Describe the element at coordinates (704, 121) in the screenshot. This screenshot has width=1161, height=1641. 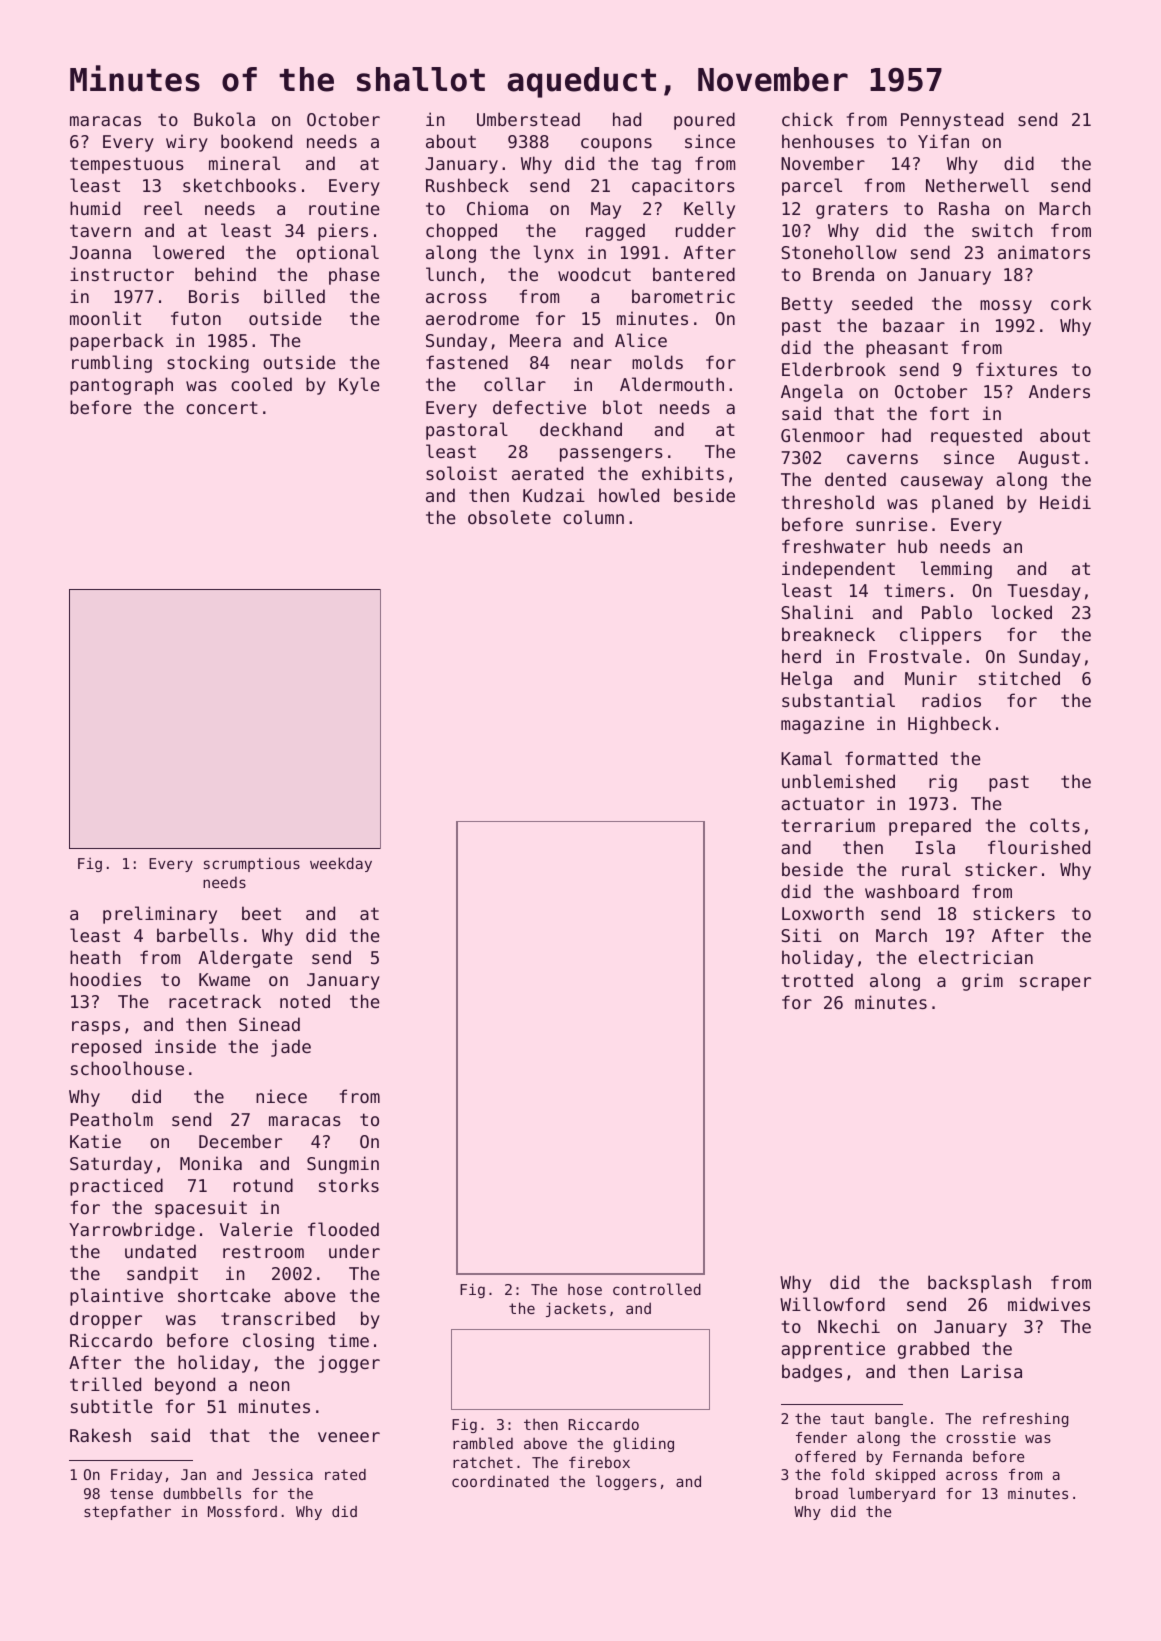
I see `poured` at that location.
